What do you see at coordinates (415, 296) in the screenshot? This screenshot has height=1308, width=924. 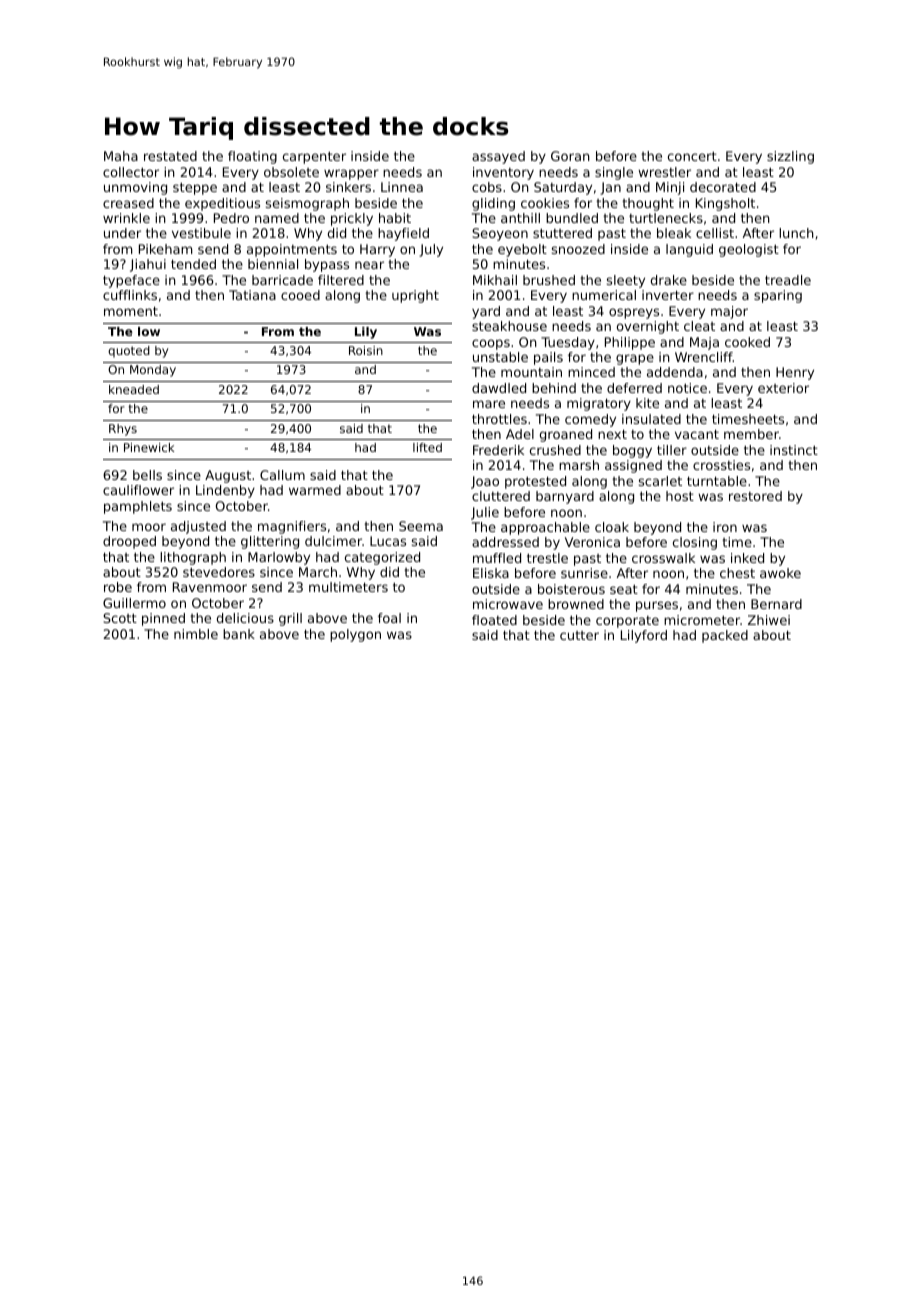 I see `upright` at bounding box center [415, 296].
